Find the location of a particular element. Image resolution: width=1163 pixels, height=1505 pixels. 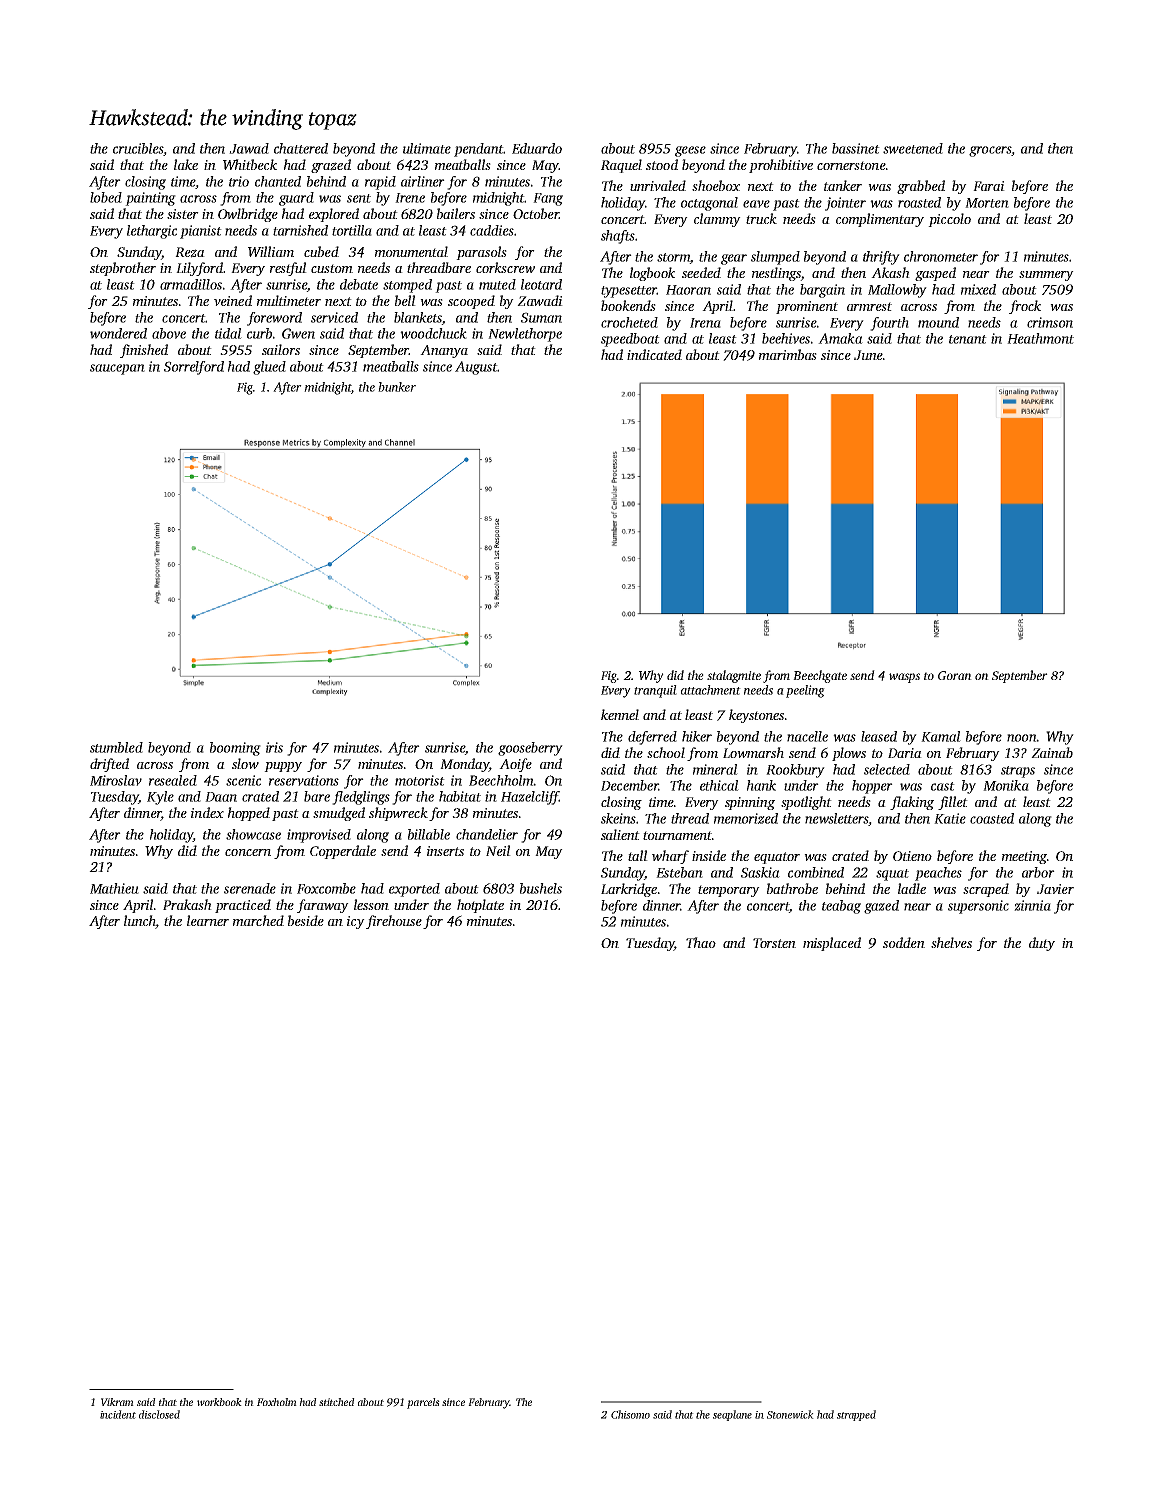

bunker is located at coordinates (397, 387).
